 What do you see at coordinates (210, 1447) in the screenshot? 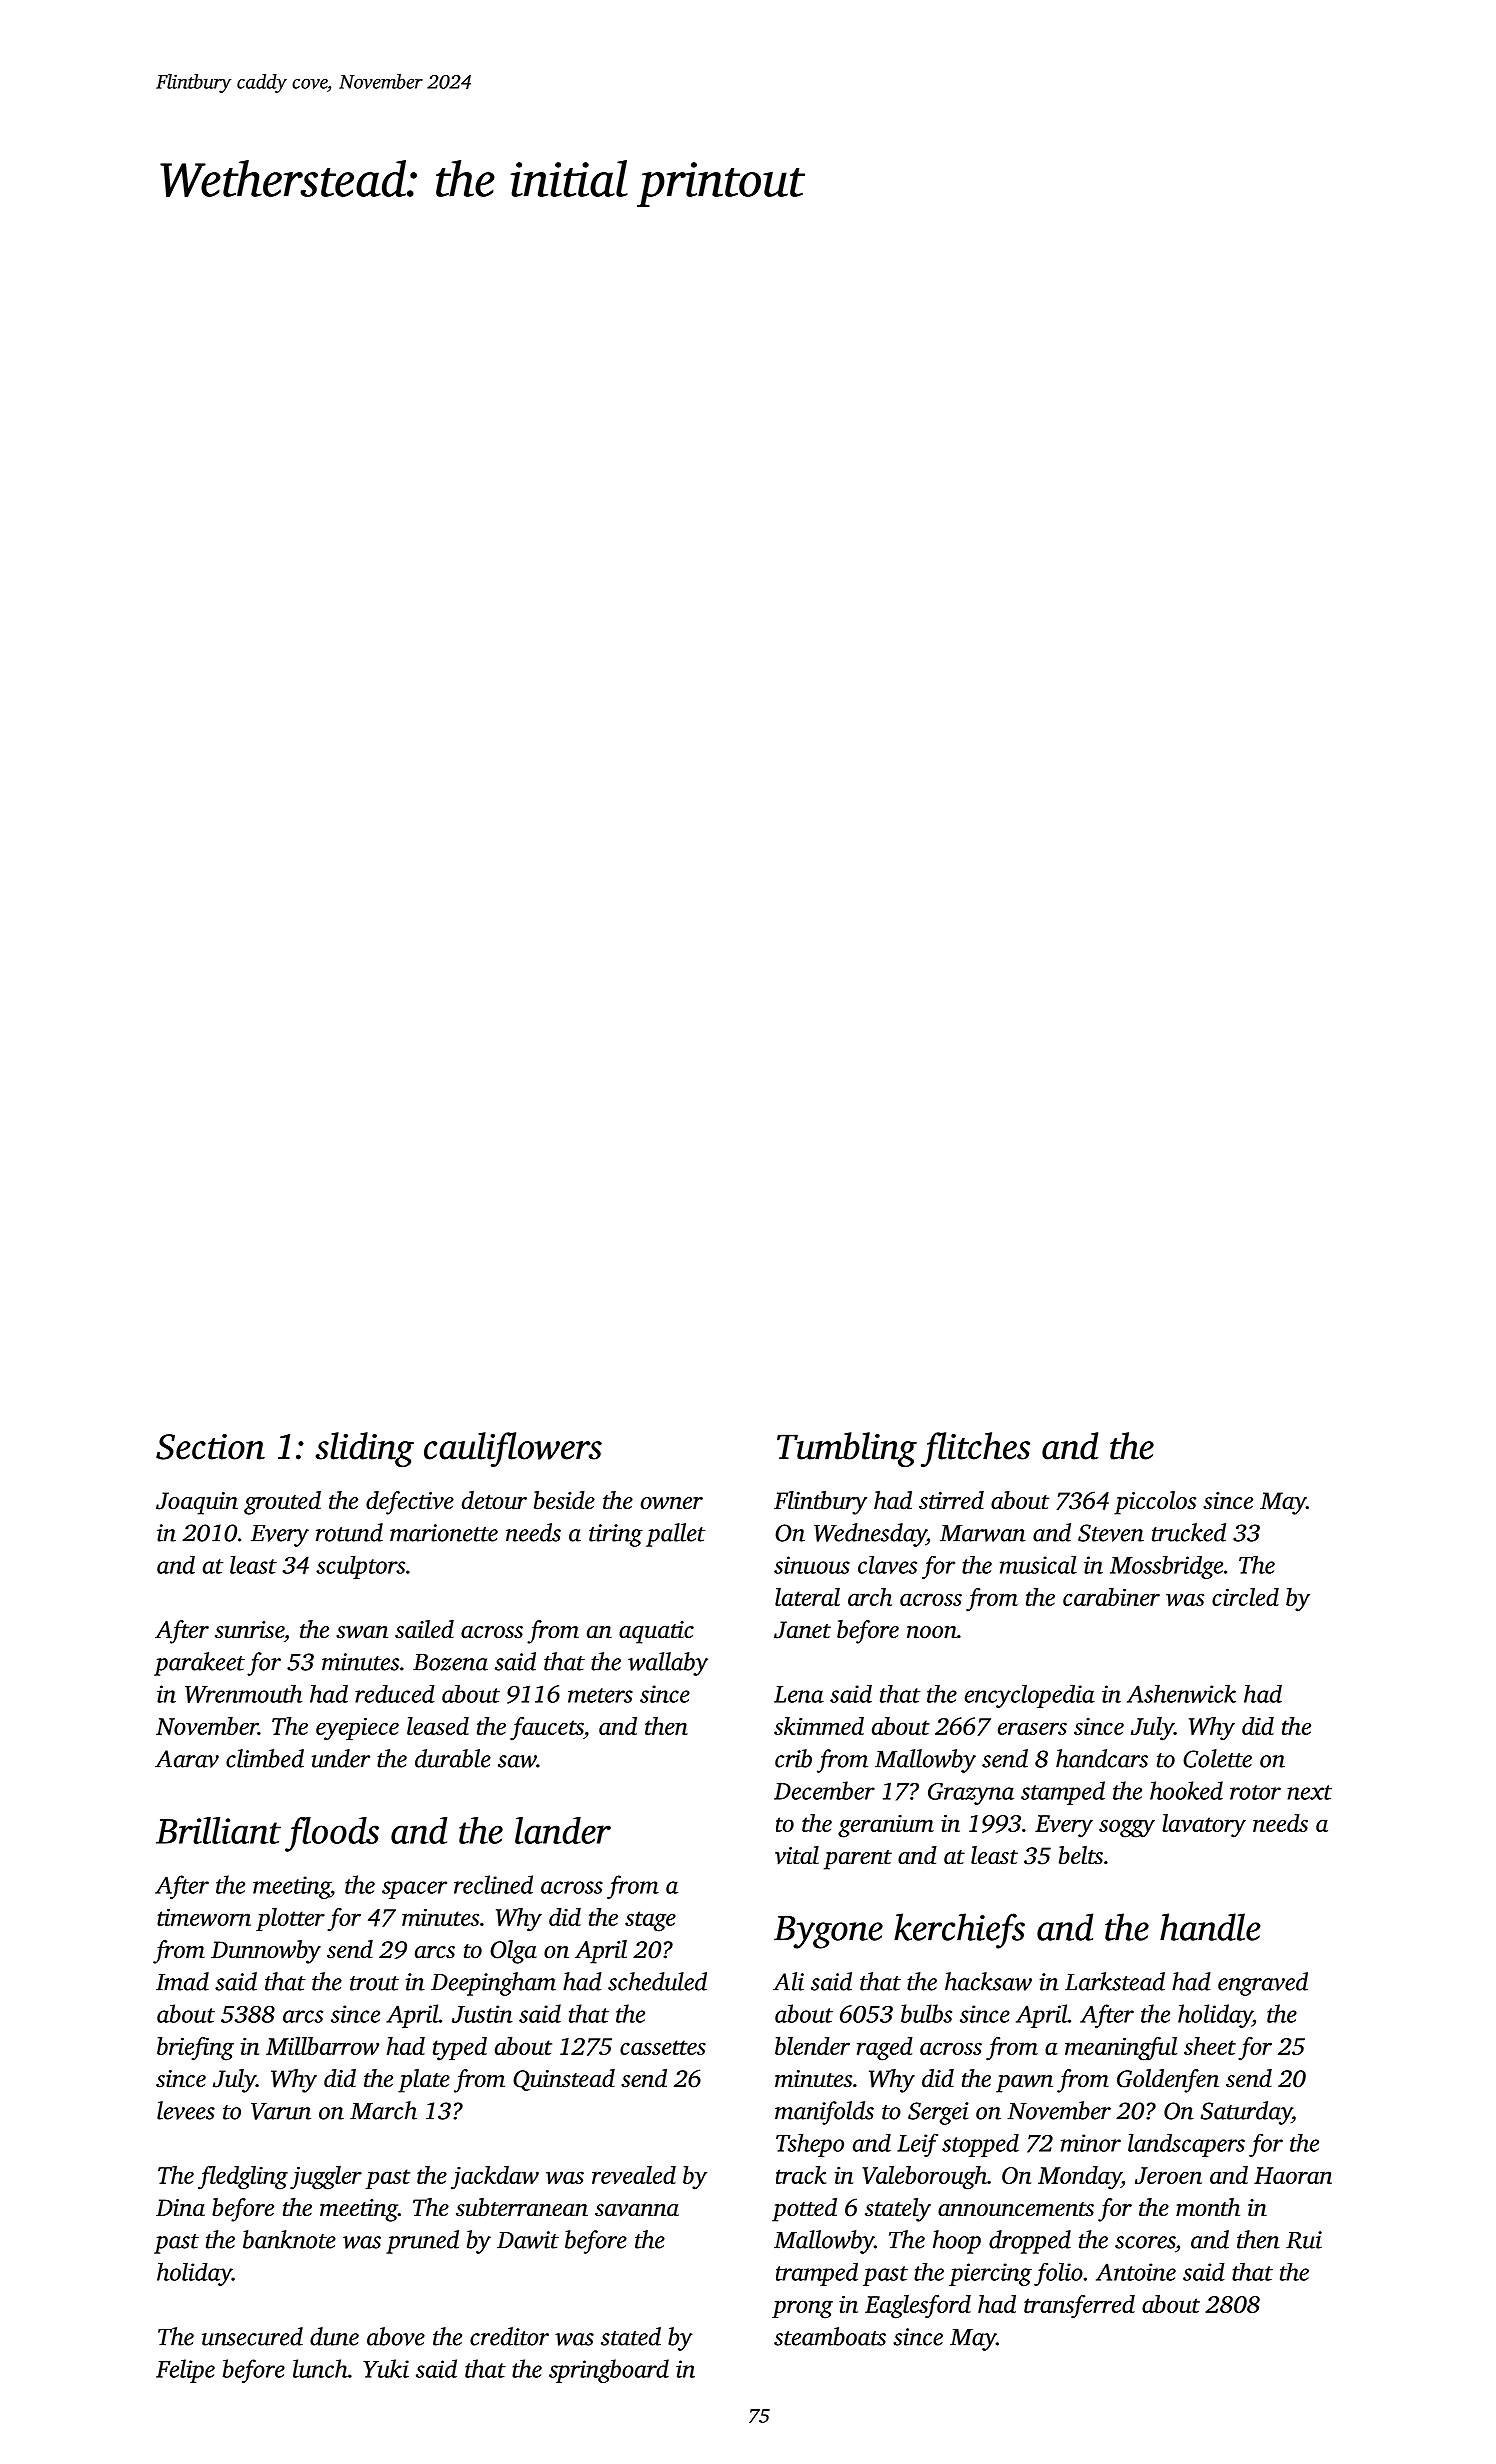
I see `Section` at bounding box center [210, 1447].
